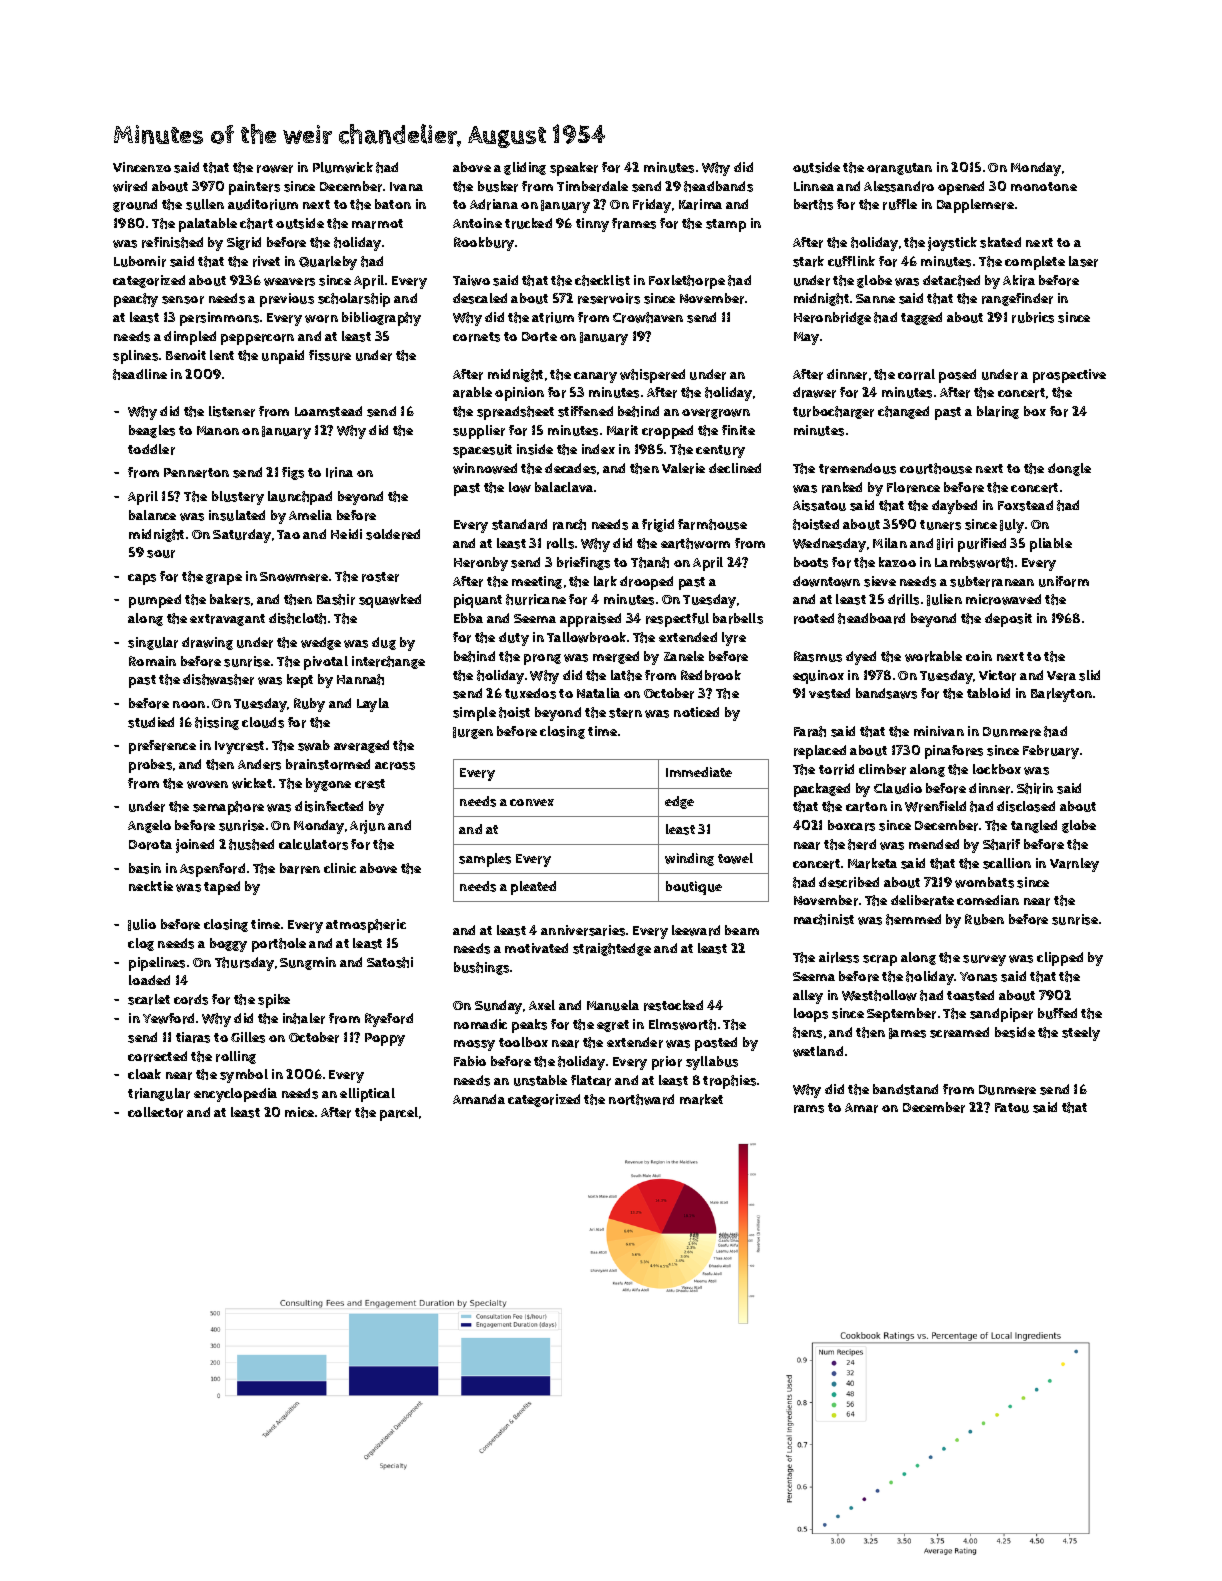 The height and width of the screenshot is (1581, 1222). What do you see at coordinates (525, 168) in the screenshot?
I see `gliding` at bounding box center [525, 168].
